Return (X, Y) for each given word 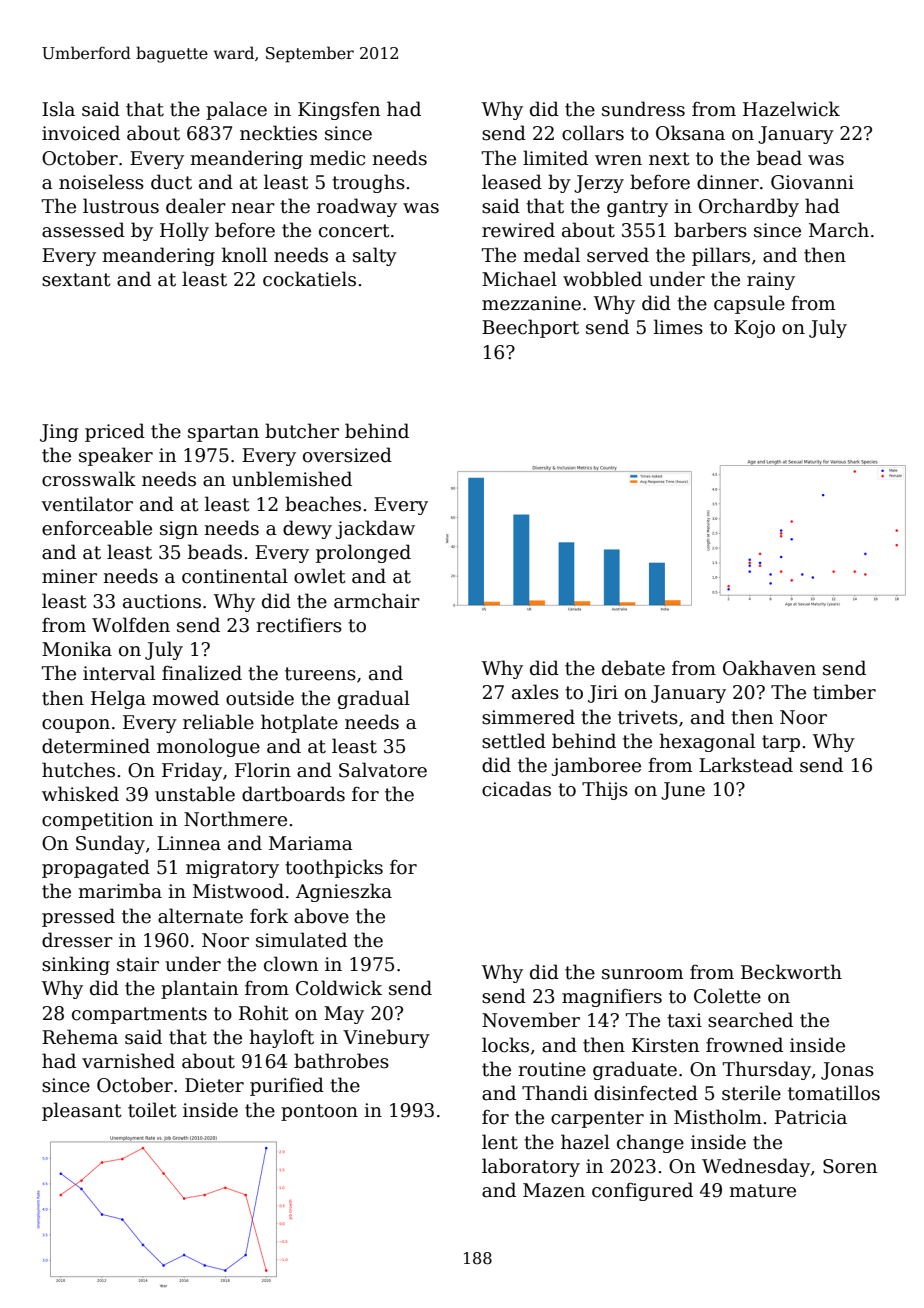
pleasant (82, 1111)
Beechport (530, 328)
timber (844, 692)
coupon (76, 726)
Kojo (754, 329)
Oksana (690, 133)
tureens (320, 674)
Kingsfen (339, 110)
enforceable (97, 528)
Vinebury (386, 1038)
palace (236, 110)
